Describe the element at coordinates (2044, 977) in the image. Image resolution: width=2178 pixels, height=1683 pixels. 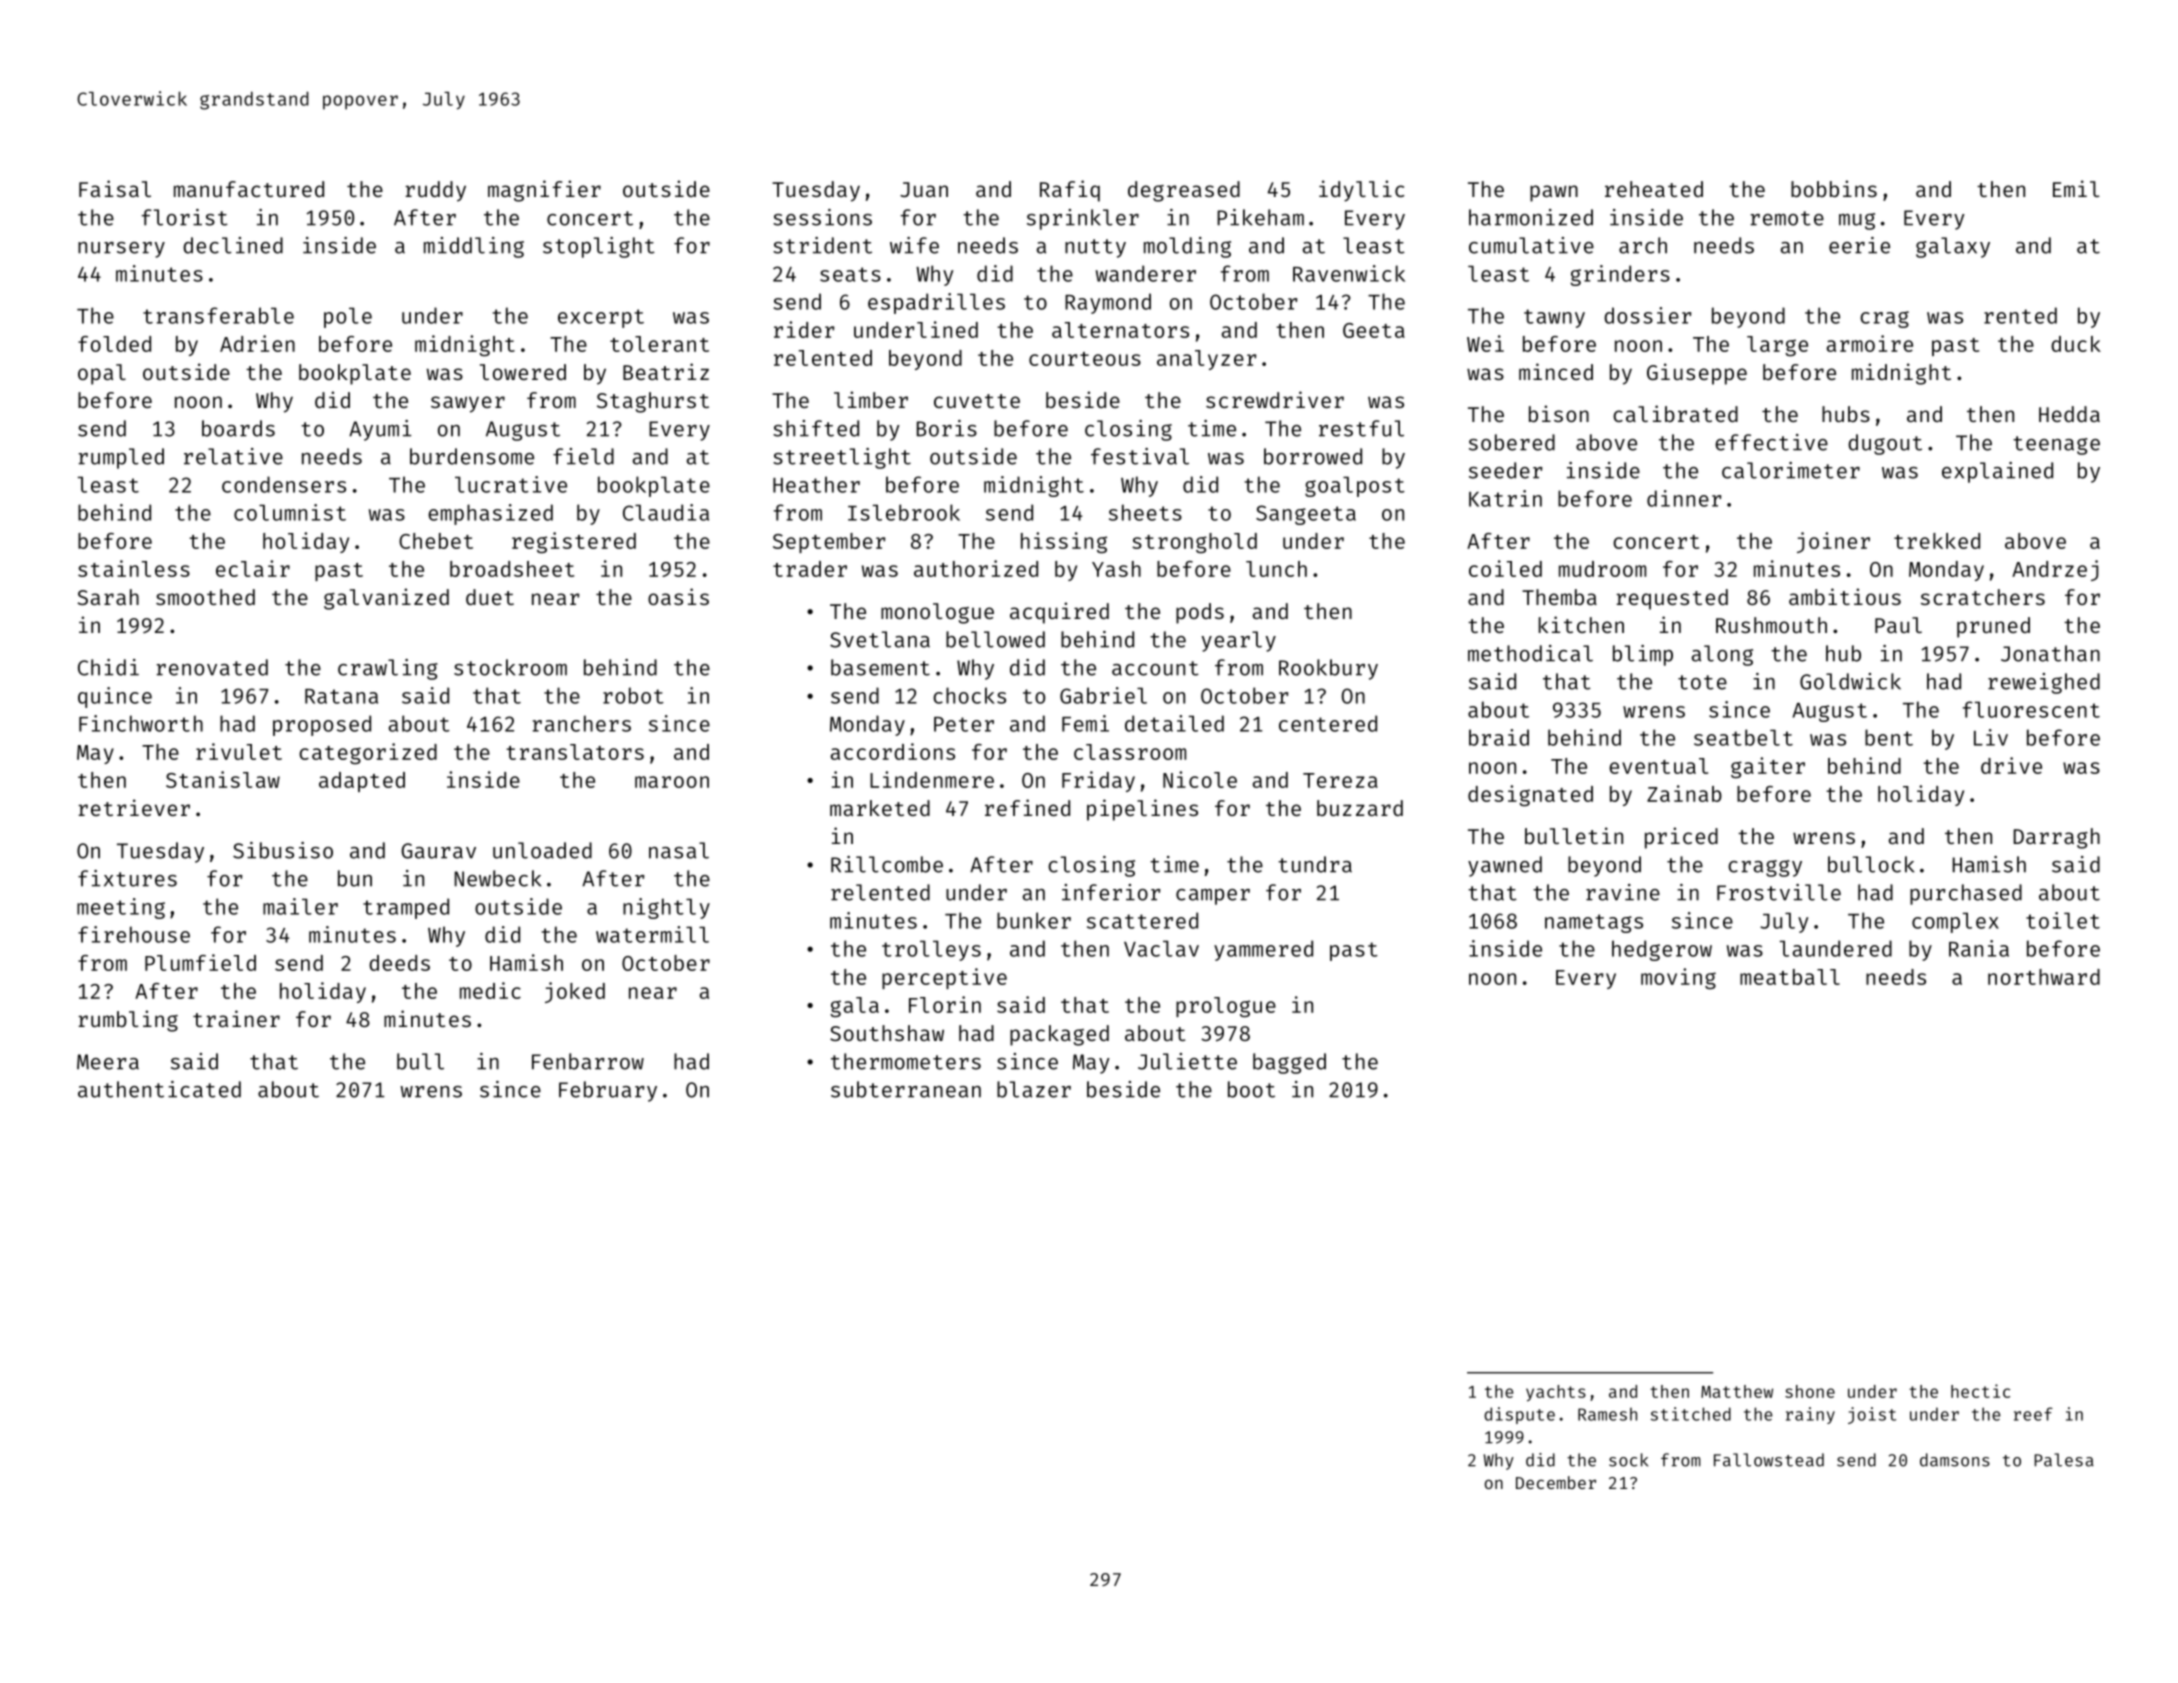
I see `northward` at that location.
